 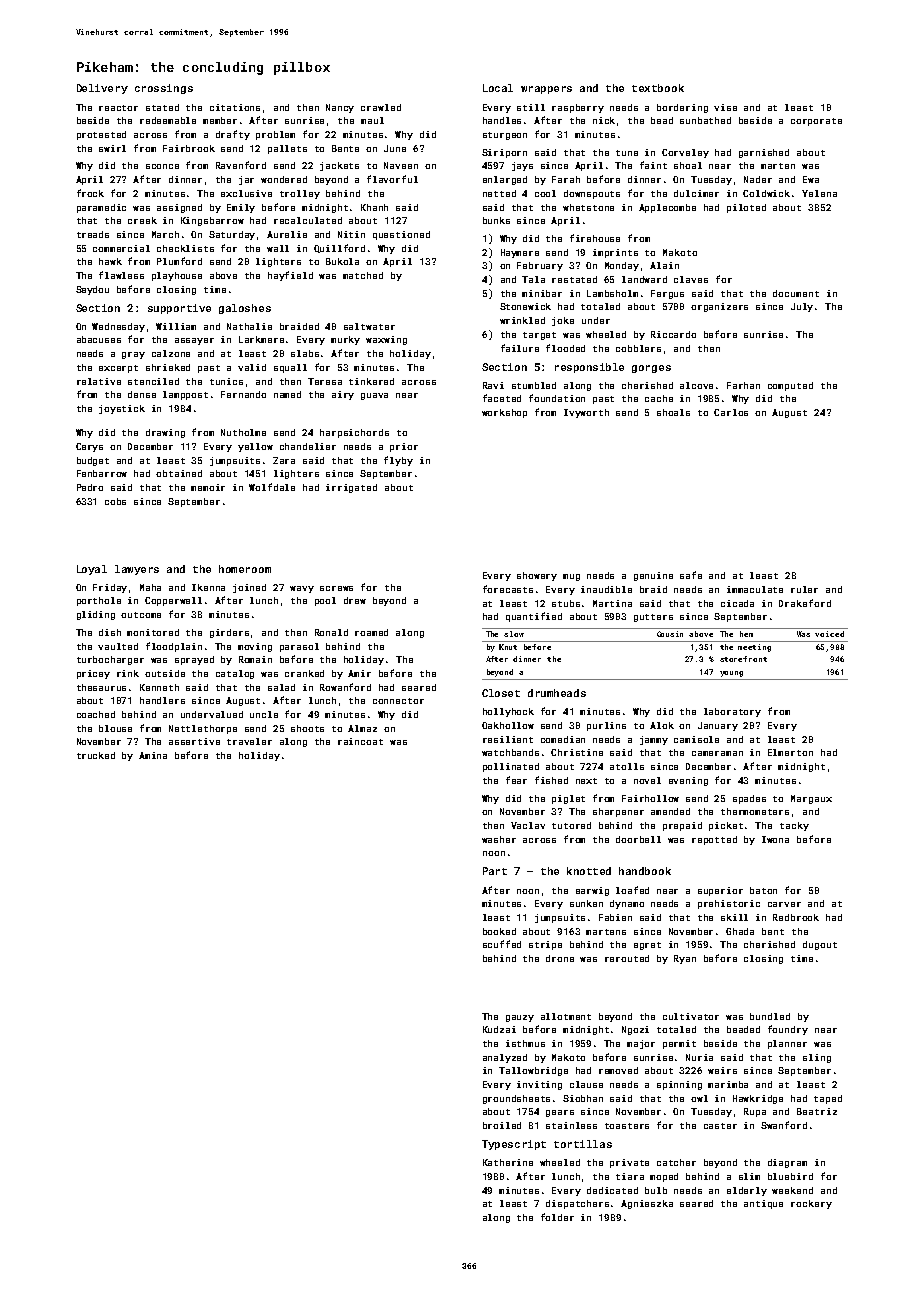 I want to click on folder, so click(x=557, y=1217).
